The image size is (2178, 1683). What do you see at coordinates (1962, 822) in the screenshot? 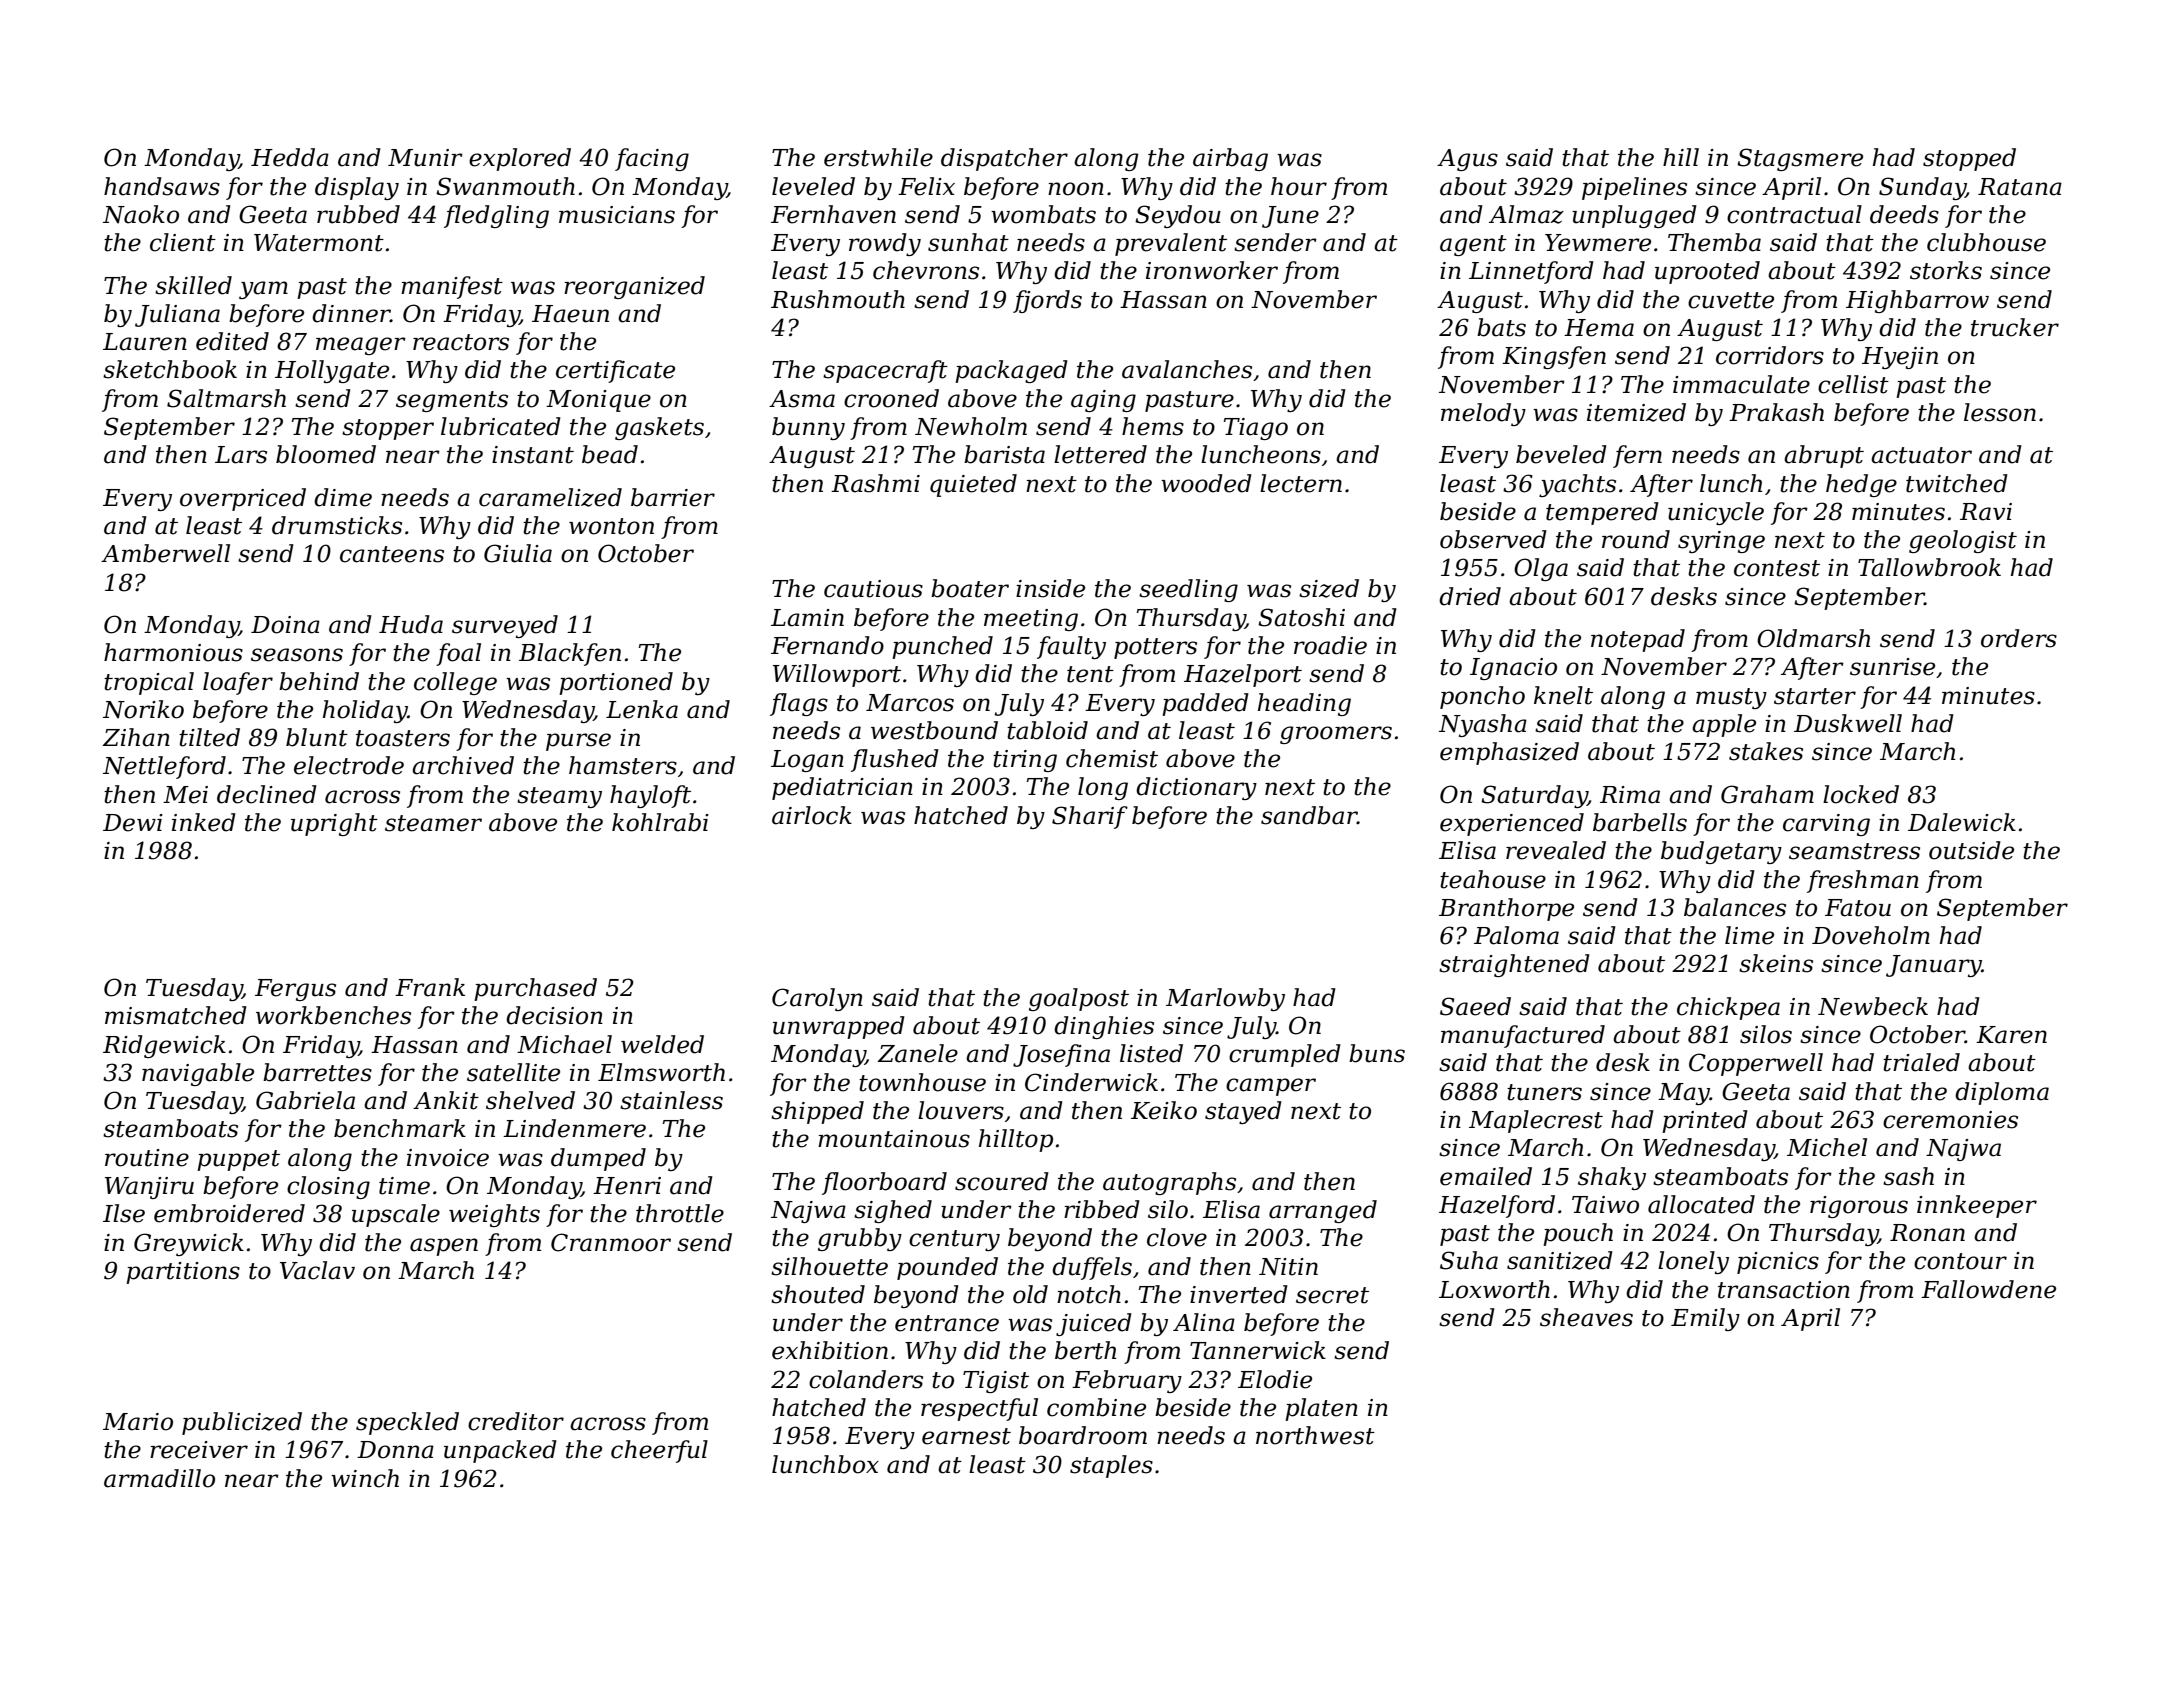
I see `Dalewick` at bounding box center [1962, 822].
